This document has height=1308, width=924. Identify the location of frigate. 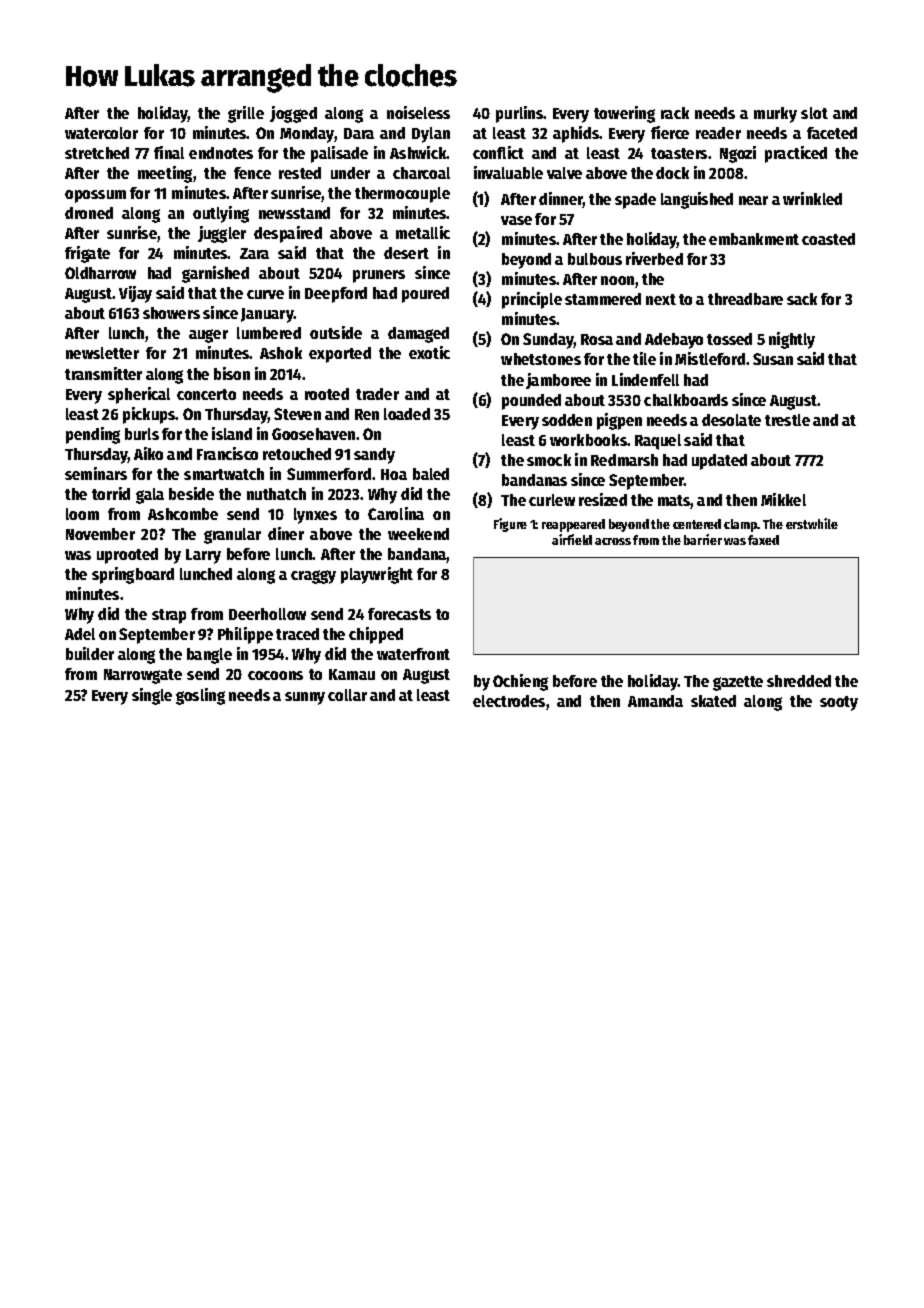
(87, 254).
